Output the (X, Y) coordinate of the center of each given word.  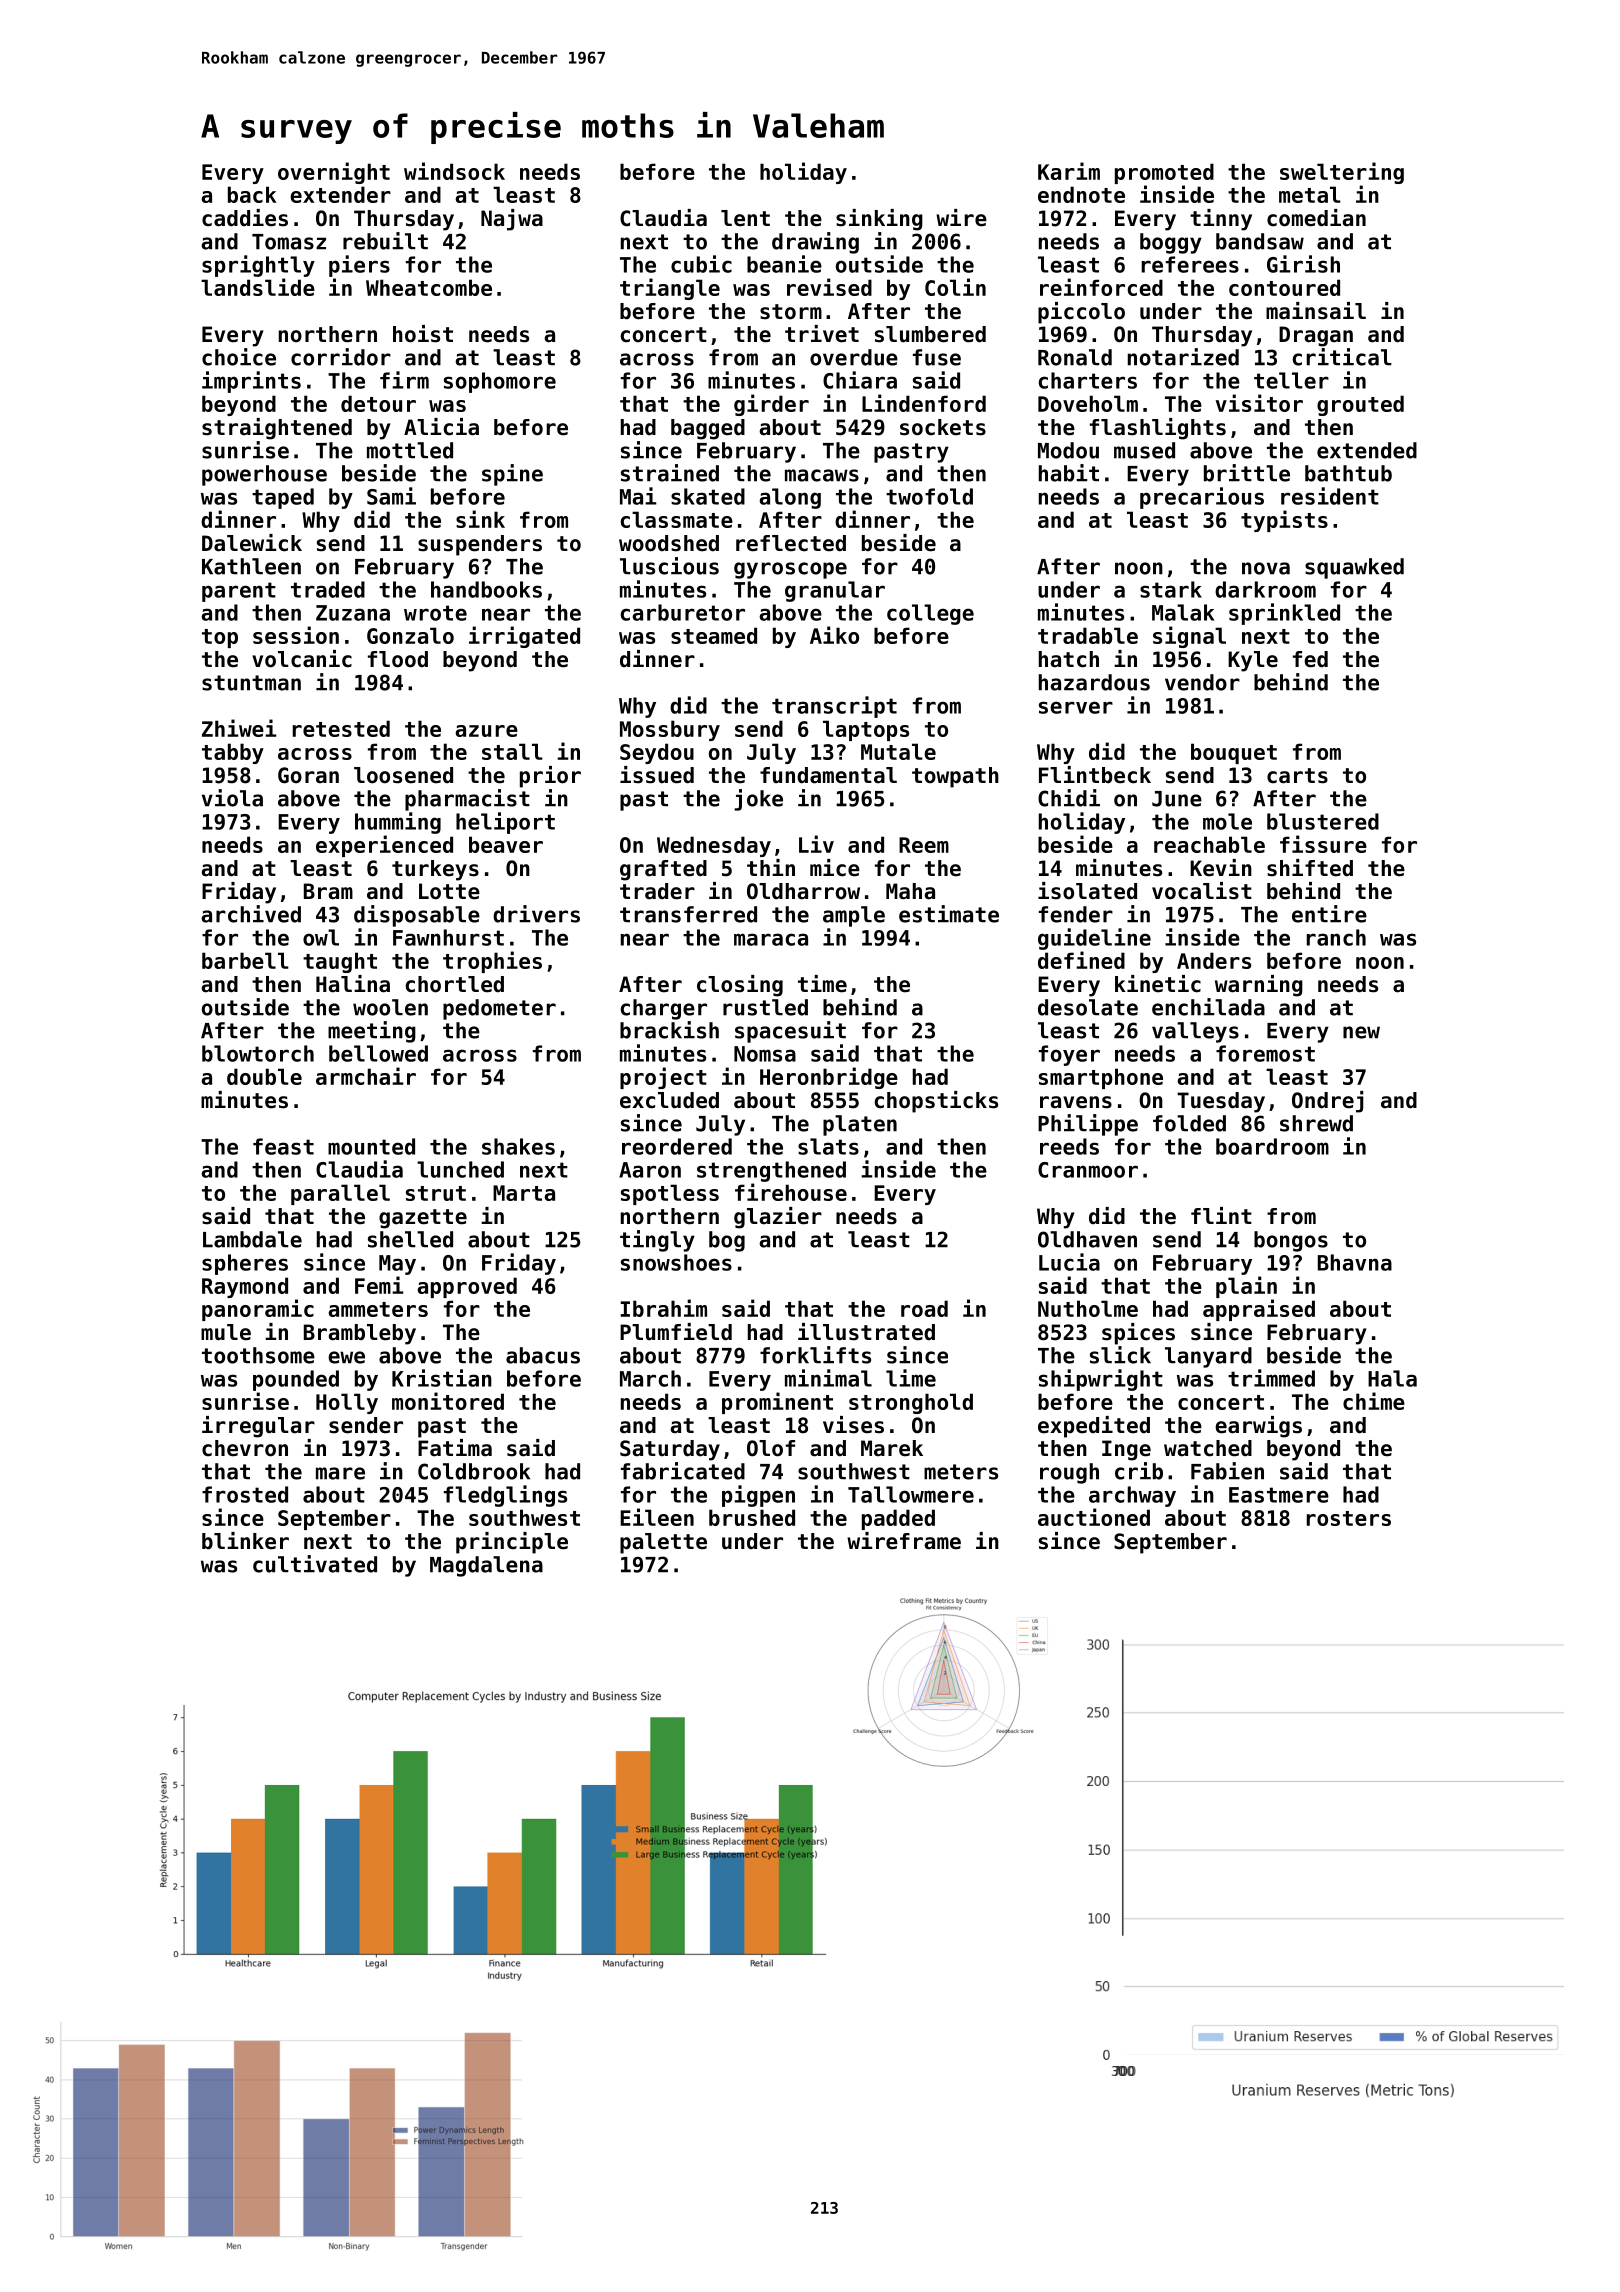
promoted (1164, 173)
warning (1259, 986)
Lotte (449, 891)
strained (670, 473)
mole (1227, 821)
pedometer (499, 1009)
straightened (277, 429)
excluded (669, 1100)
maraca (771, 939)
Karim (1069, 171)
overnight (334, 173)
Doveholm (1088, 403)
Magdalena (486, 1566)
